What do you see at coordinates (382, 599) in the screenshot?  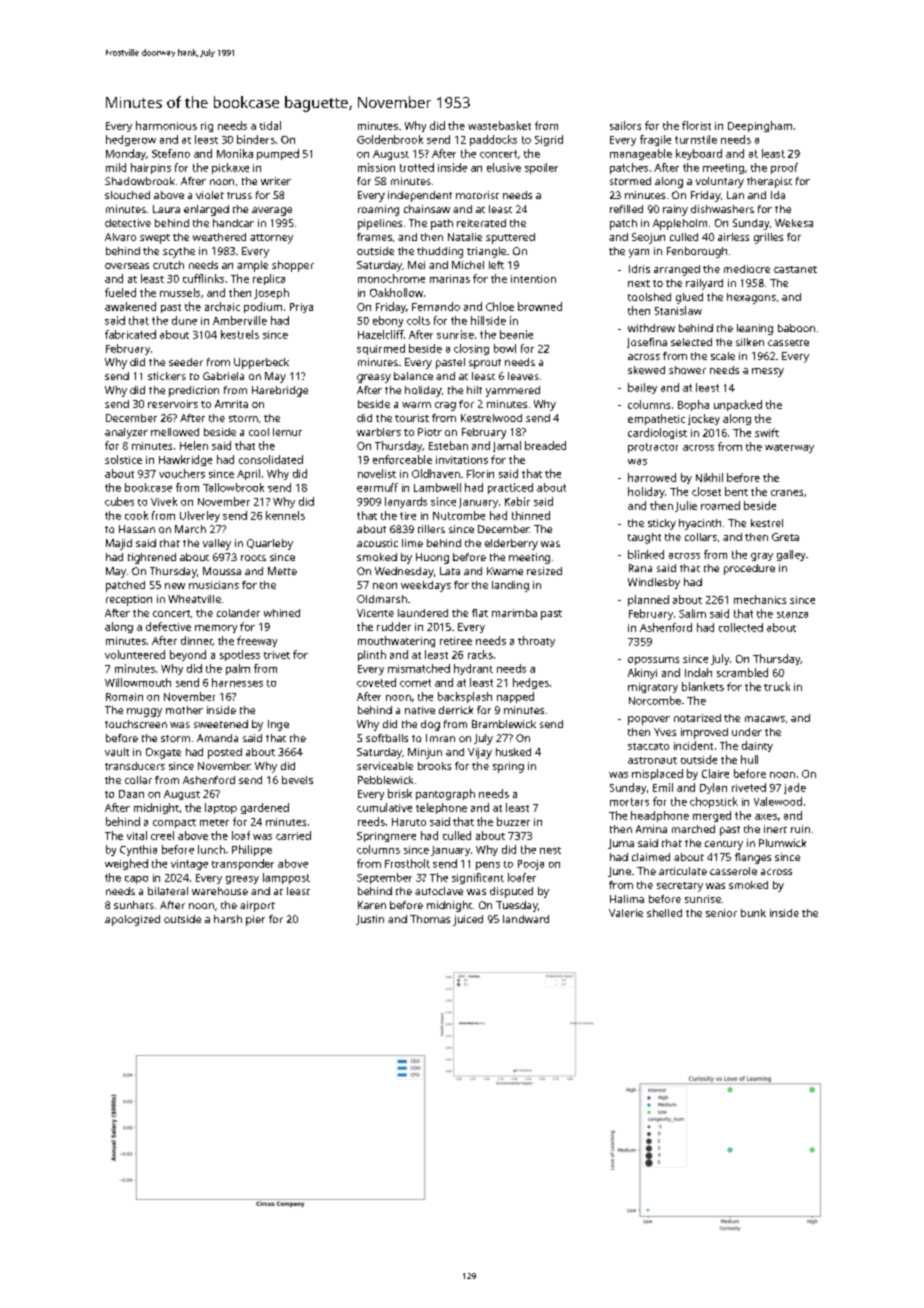 I see `Oldmarsh` at bounding box center [382, 599].
